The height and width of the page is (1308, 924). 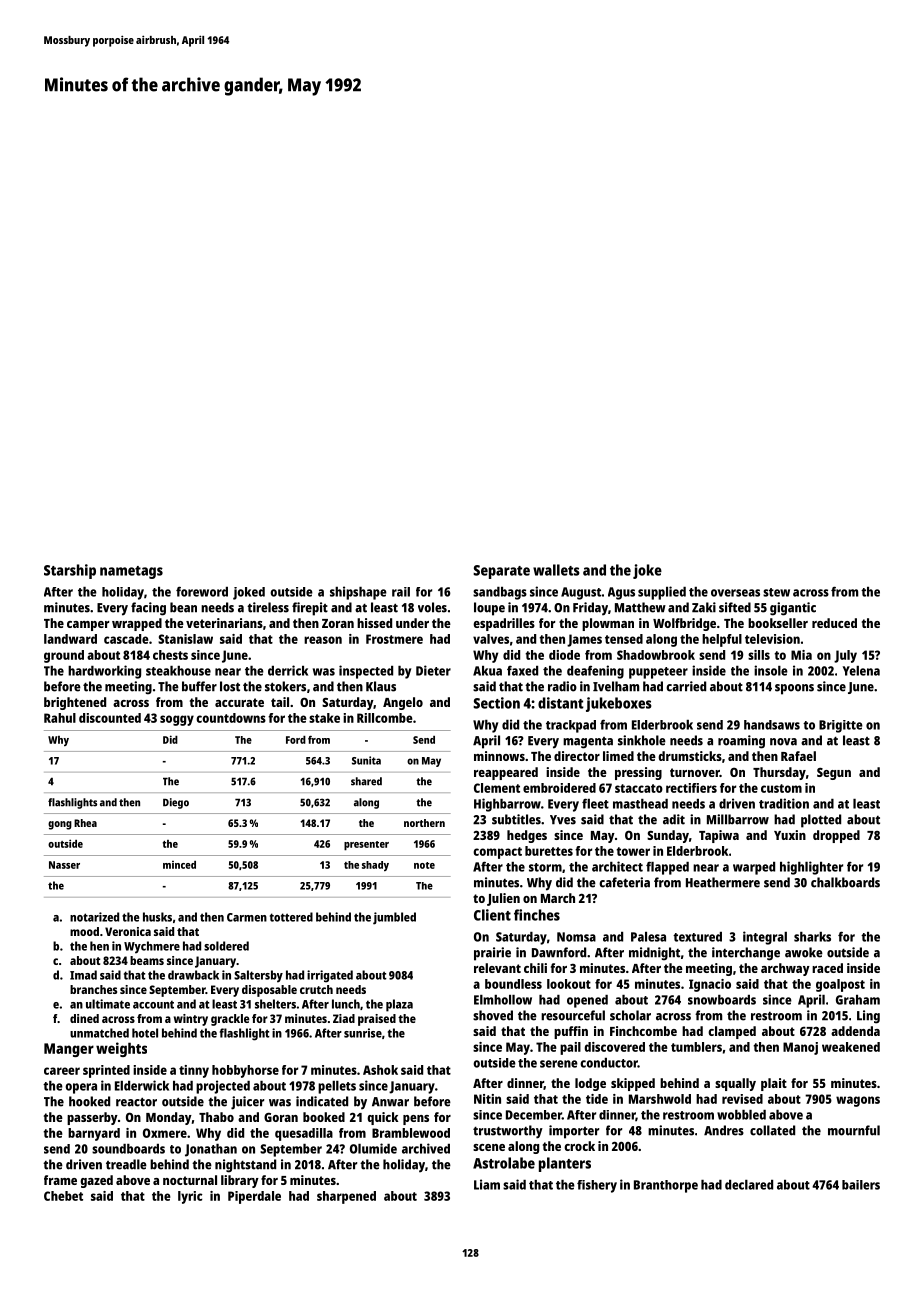 I want to click on collated, so click(x=772, y=1130).
